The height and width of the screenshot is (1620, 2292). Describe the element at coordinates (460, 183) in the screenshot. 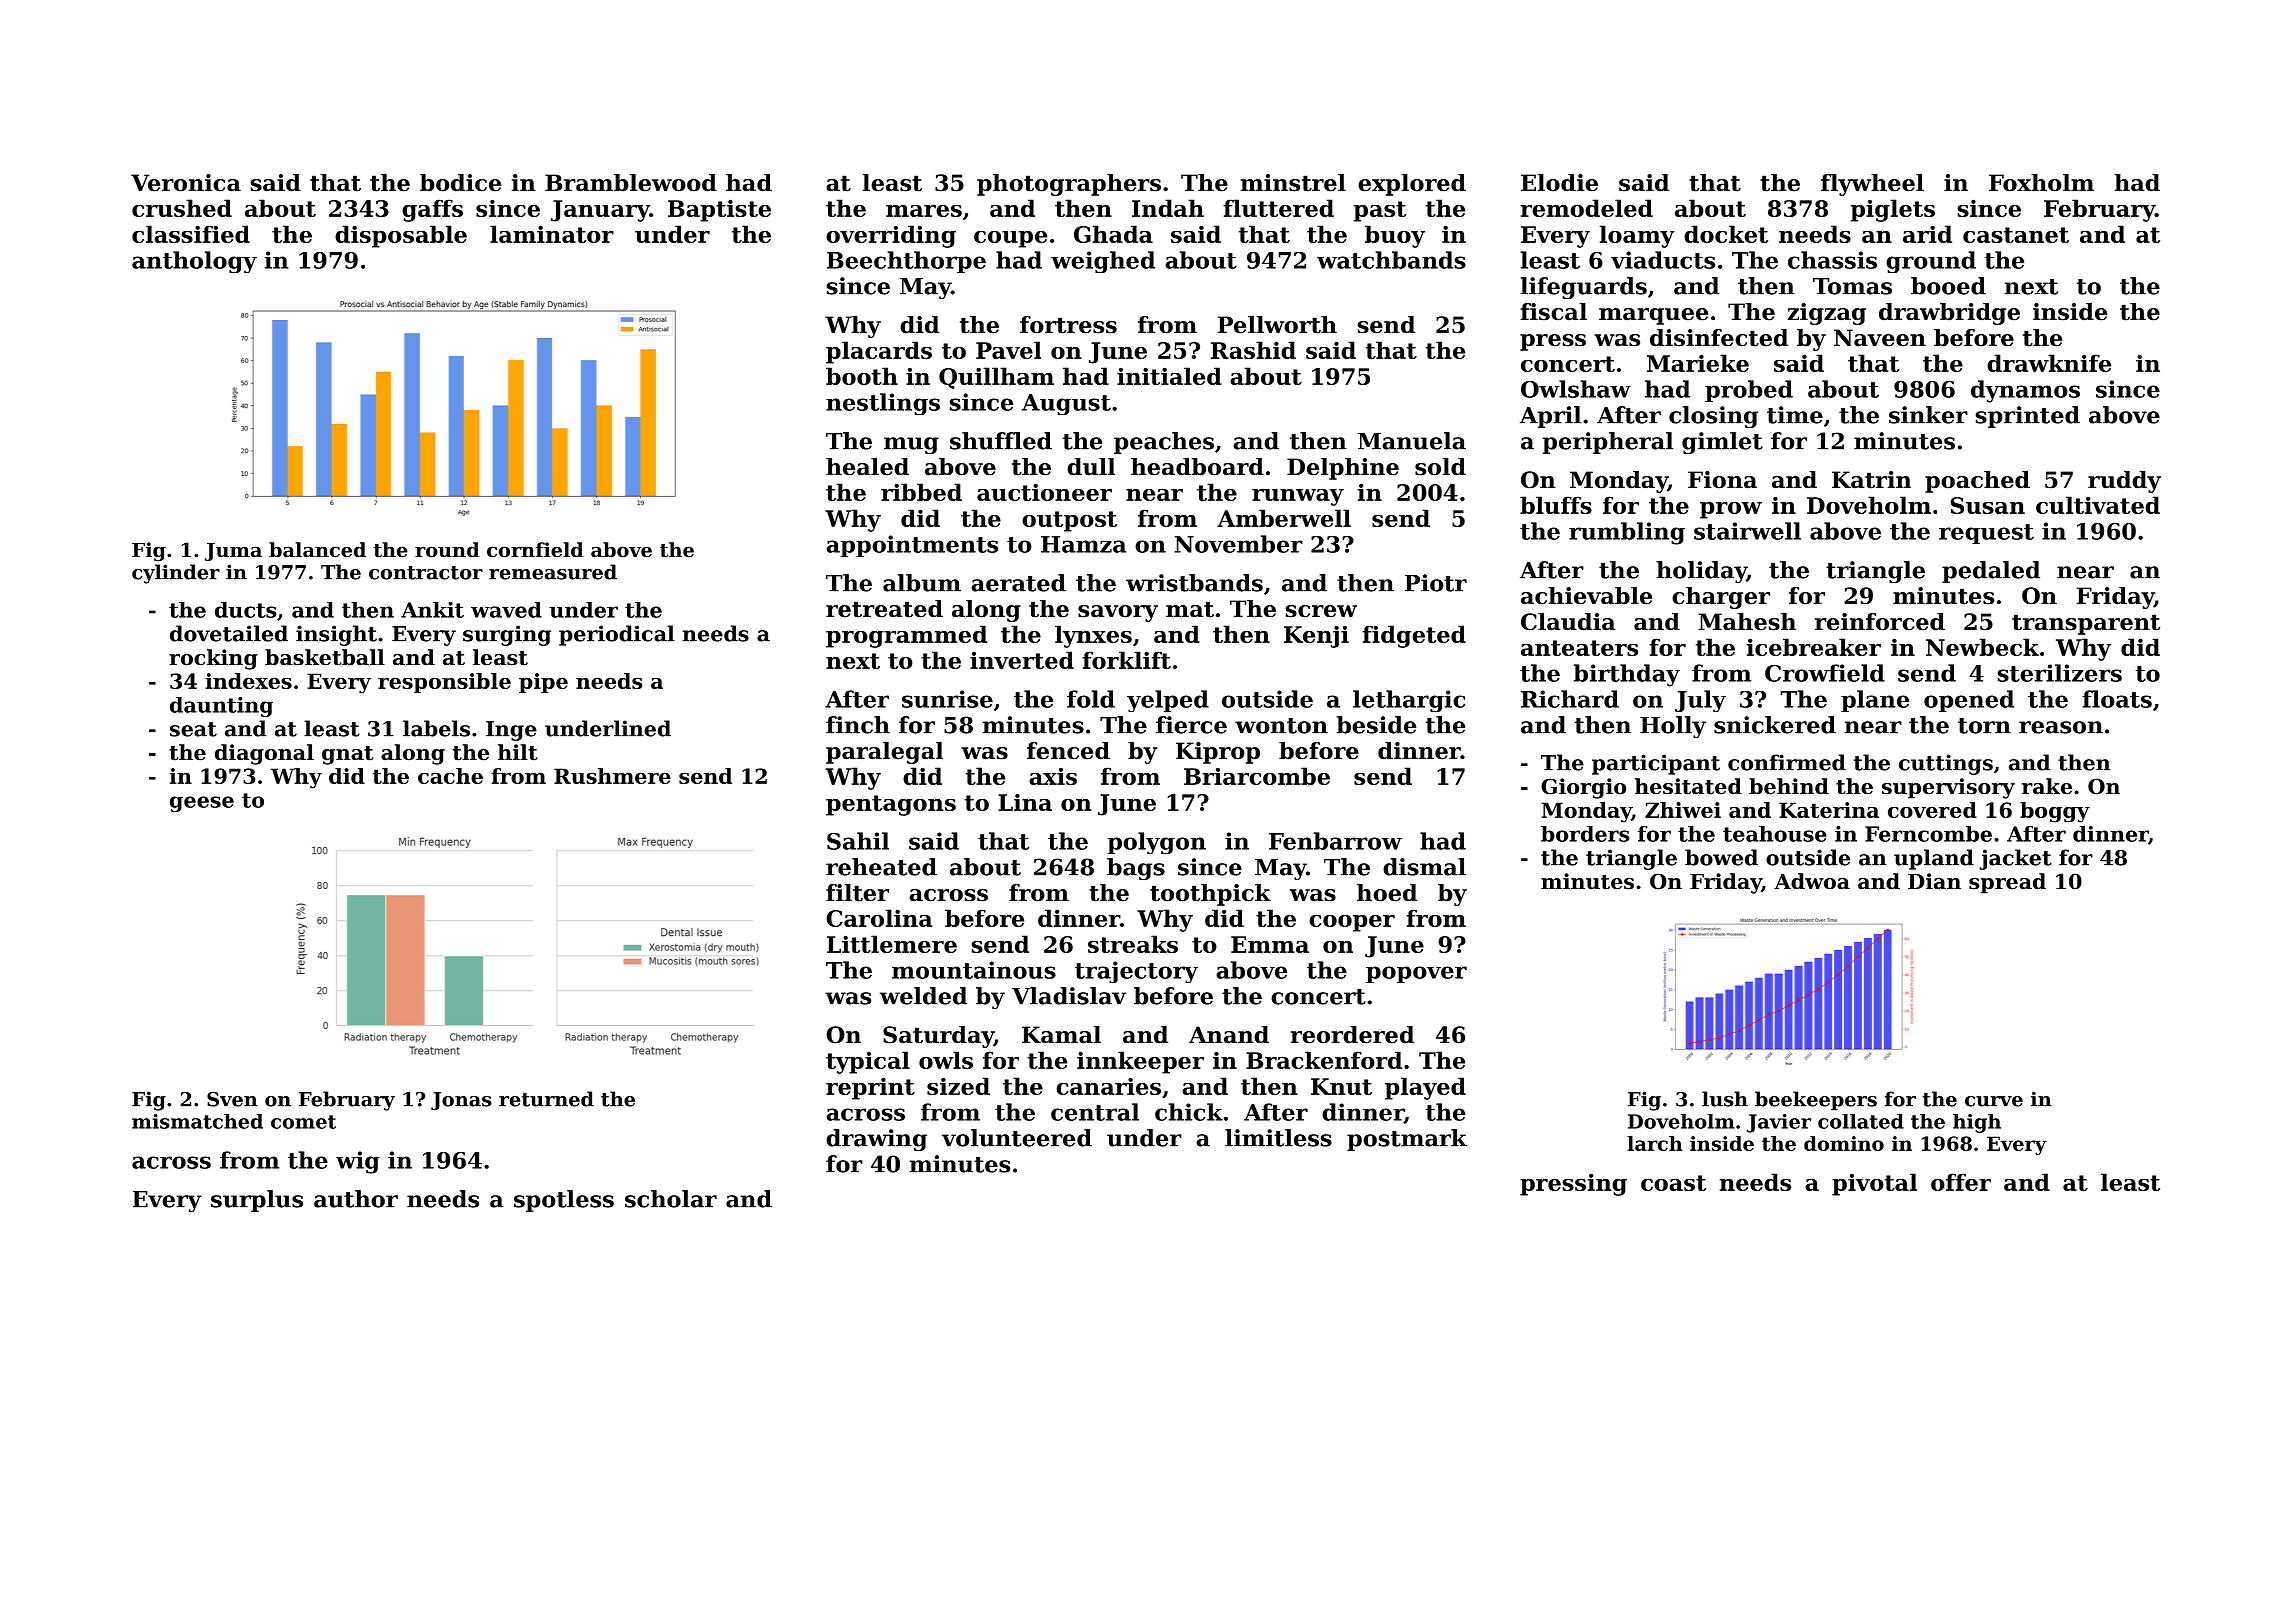

I see `bodice` at that location.
